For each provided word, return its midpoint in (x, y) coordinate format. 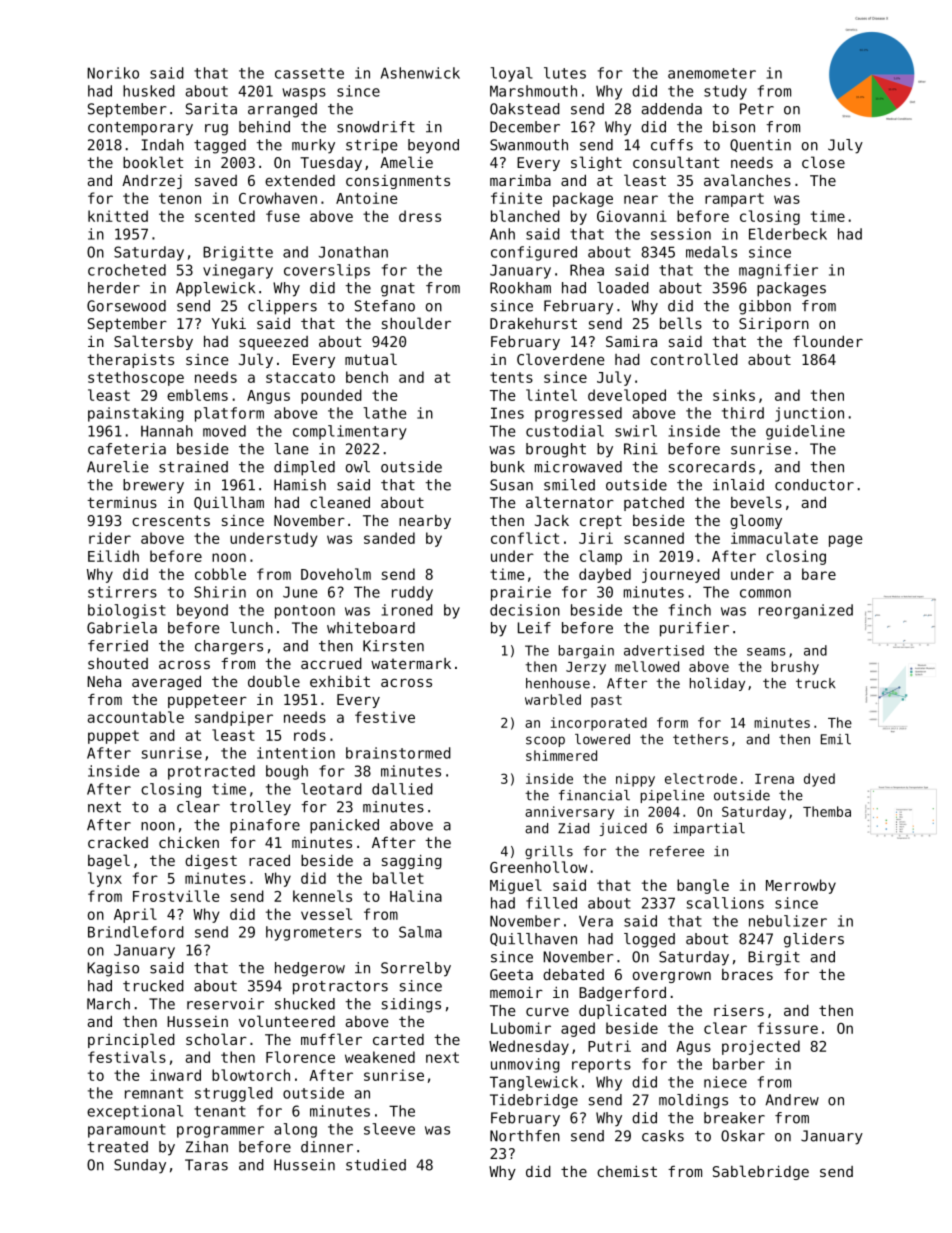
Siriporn (774, 325)
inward (175, 1075)
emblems (197, 395)
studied (376, 1165)
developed (627, 396)
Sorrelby (416, 969)
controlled (694, 359)
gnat (398, 290)
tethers (700, 739)
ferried (118, 646)
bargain (586, 652)
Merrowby (801, 886)
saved (216, 180)
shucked (305, 1004)
